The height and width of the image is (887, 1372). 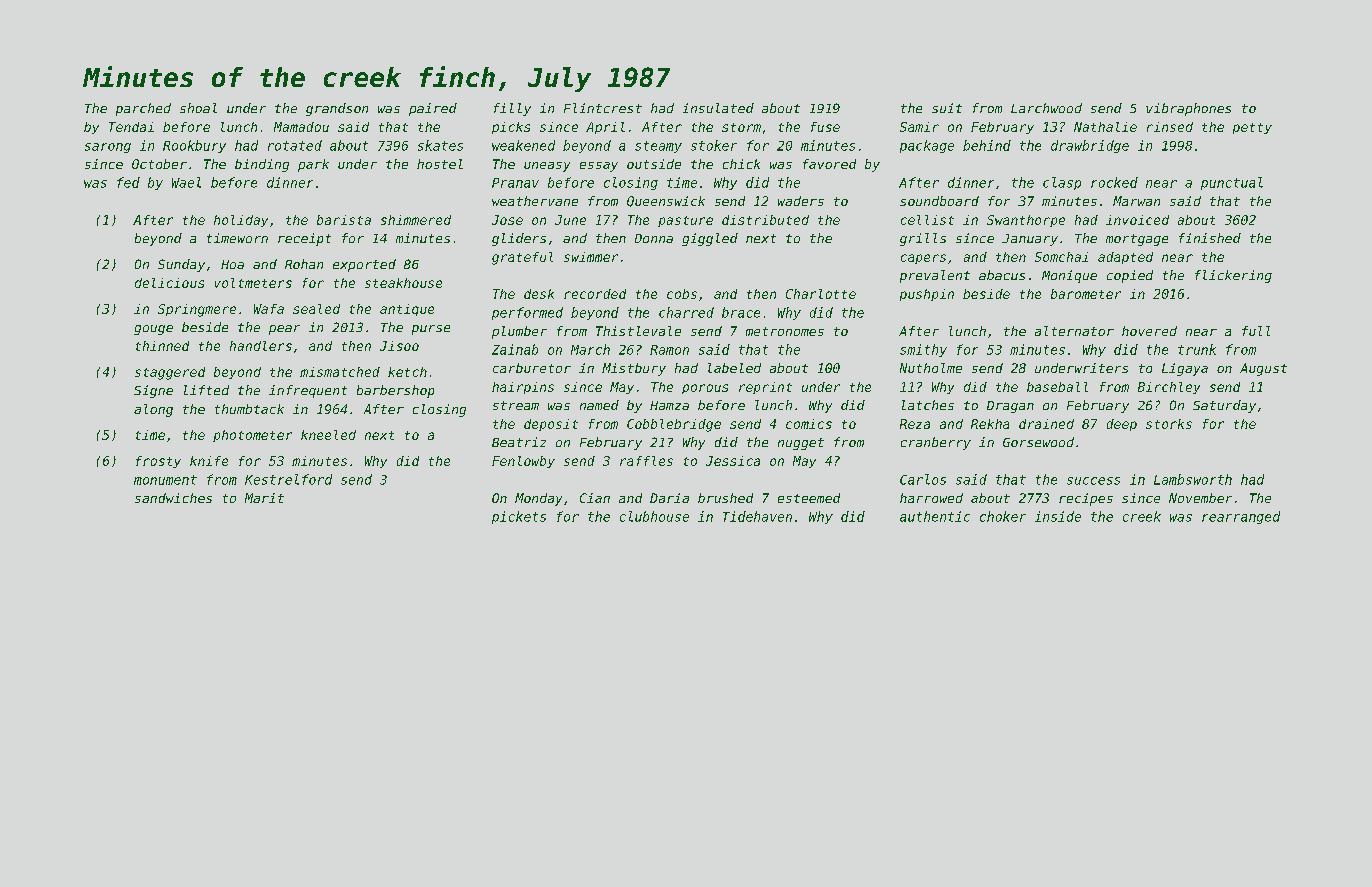 What do you see at coordinates (519, 517) in the image?
I see `pickets` at bounding box center [519, 517].
